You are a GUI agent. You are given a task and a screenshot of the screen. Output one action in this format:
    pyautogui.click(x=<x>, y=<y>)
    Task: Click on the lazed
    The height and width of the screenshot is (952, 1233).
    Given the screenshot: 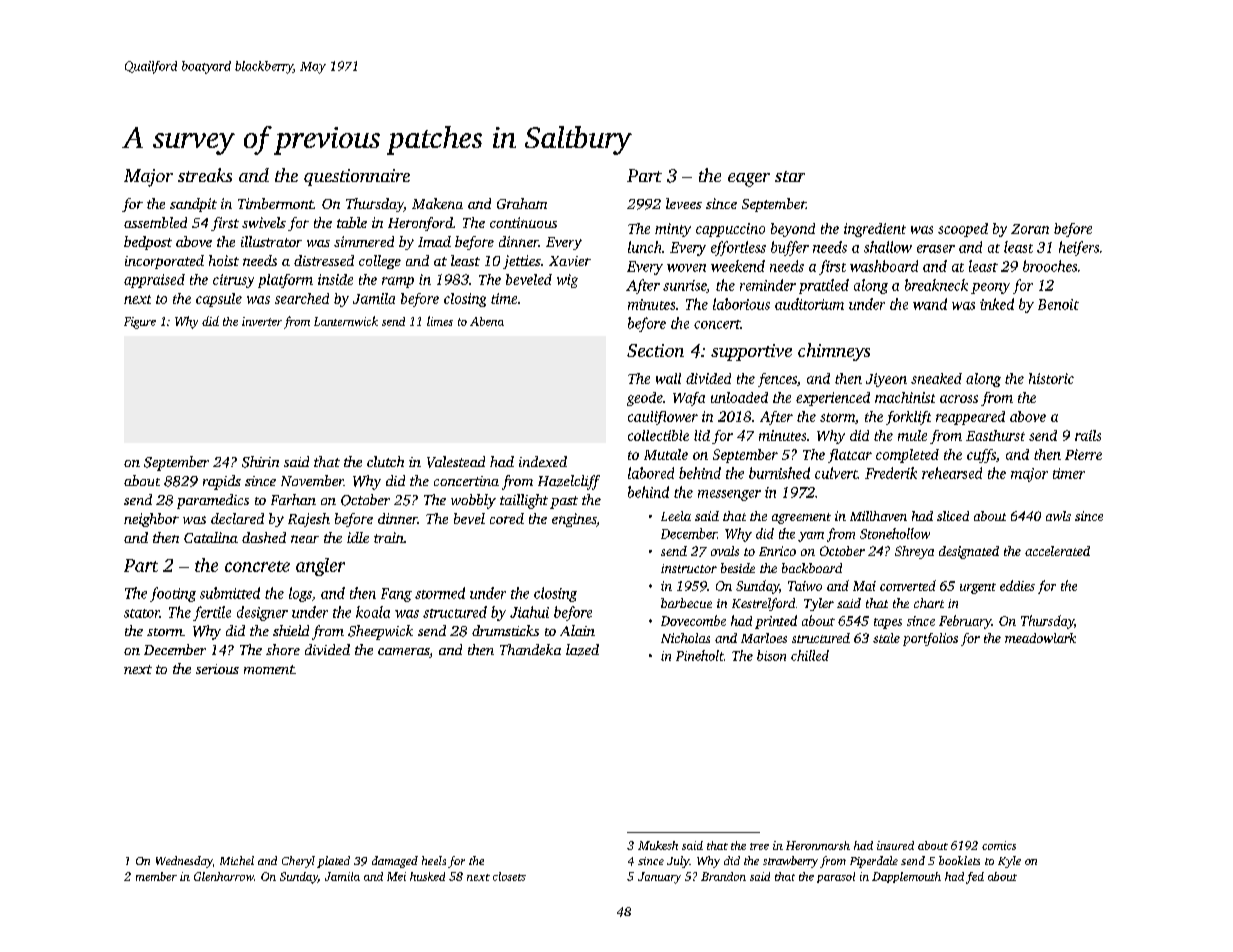 What is the action you would take?
    pyautogui.click(x=582, y=650)
